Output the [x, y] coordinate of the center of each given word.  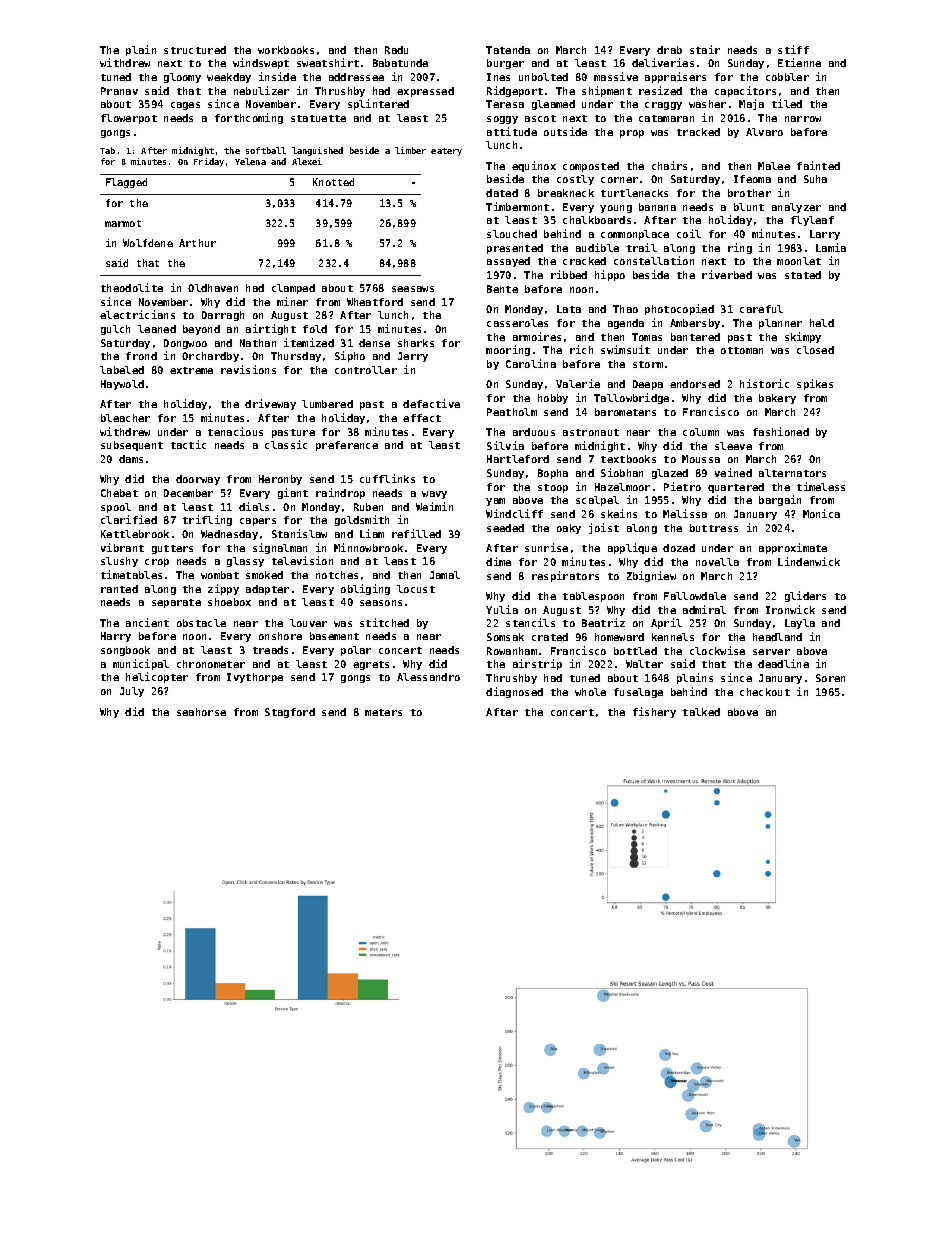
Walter [644, 664]
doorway [198, 480]
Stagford [290, 713]
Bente [502, 289]
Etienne [799, 62]
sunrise [546, 547]
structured [195, 50]
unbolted [543, 77]
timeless [821, 486]
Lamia [831, 247]
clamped [293, 289]
